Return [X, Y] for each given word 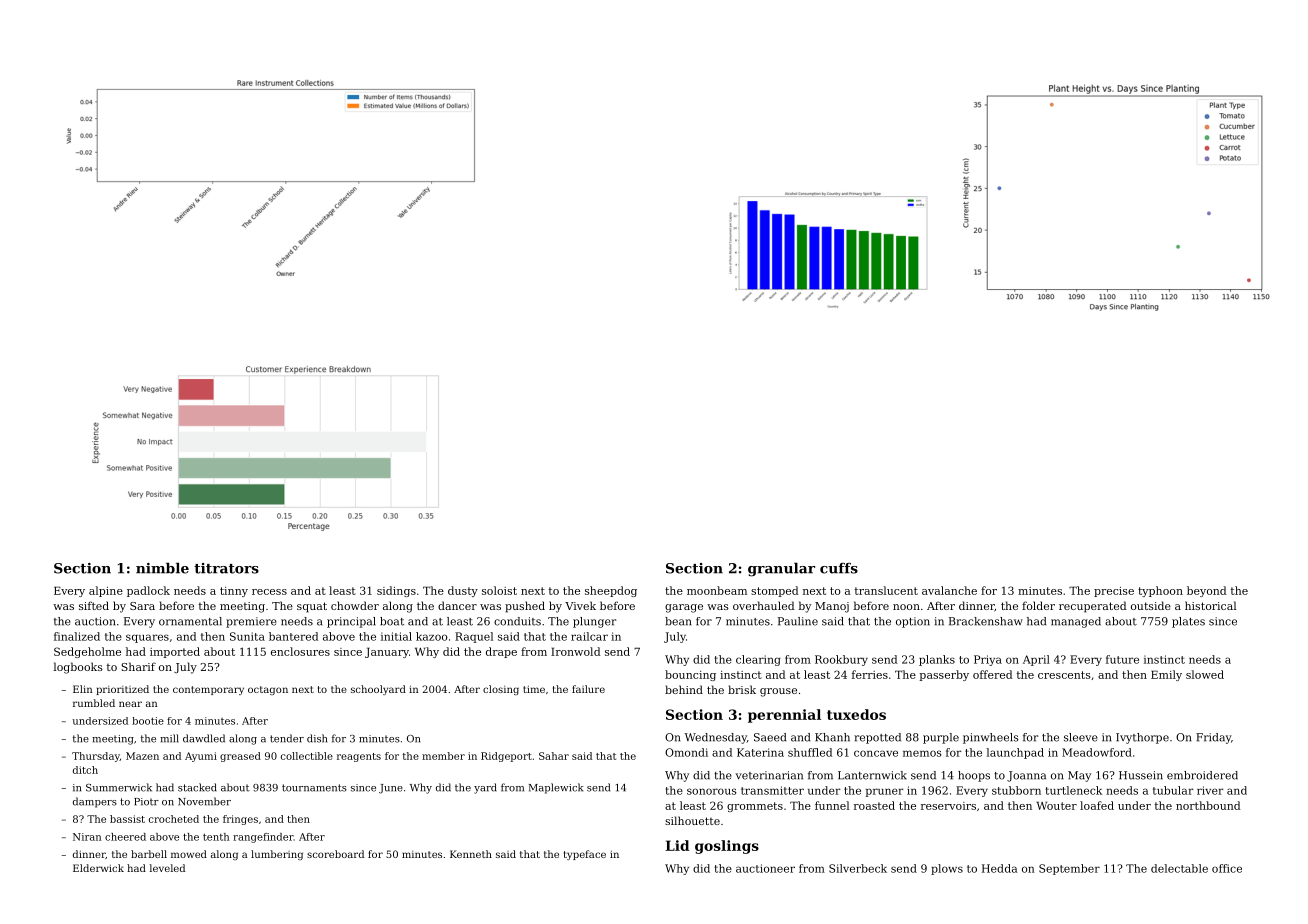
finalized [77, 636]
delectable [1179, 868]
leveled [167, 868]
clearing [758, 660]
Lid [677, 845]
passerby [944, 675]
